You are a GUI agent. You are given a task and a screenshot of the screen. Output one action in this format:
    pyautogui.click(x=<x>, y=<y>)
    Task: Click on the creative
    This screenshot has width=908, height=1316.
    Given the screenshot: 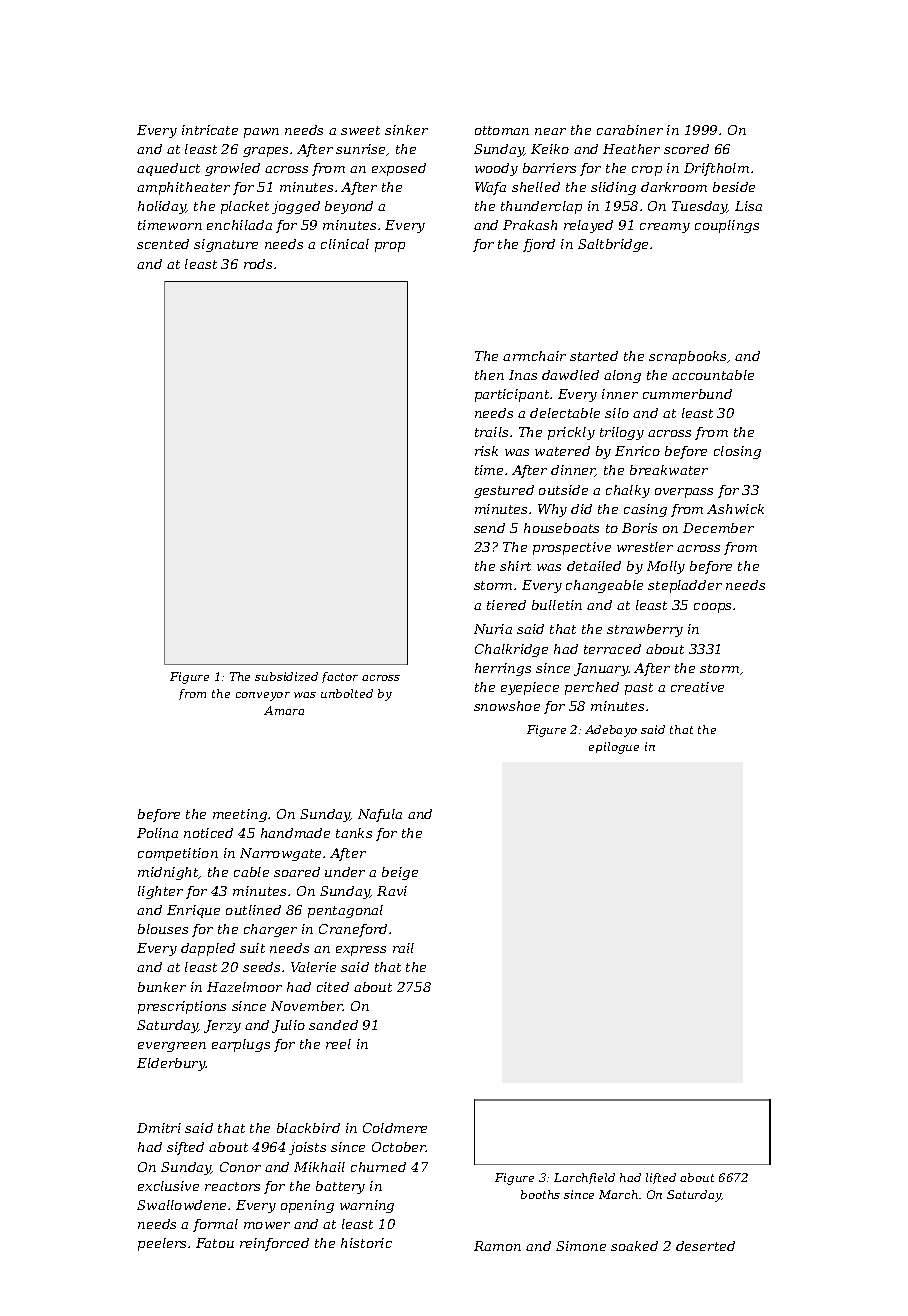 What is the action you would take?
    pyautogui.click(x=697, y=687)
